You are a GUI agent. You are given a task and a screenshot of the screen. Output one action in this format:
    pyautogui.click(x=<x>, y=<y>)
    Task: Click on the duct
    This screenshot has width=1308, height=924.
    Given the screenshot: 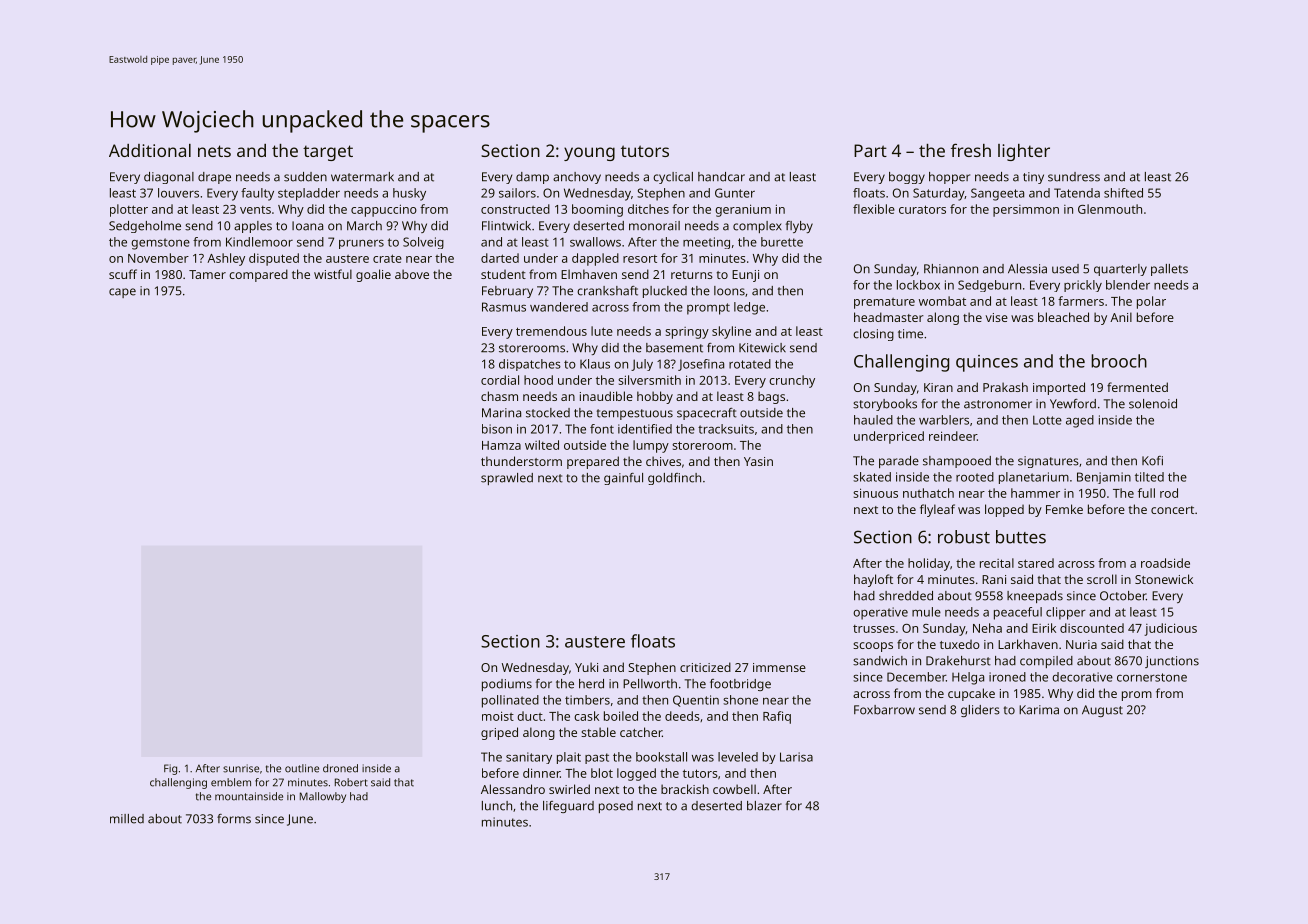 What is the action you would take?
    pyautogui.click(x=530, y=716)
